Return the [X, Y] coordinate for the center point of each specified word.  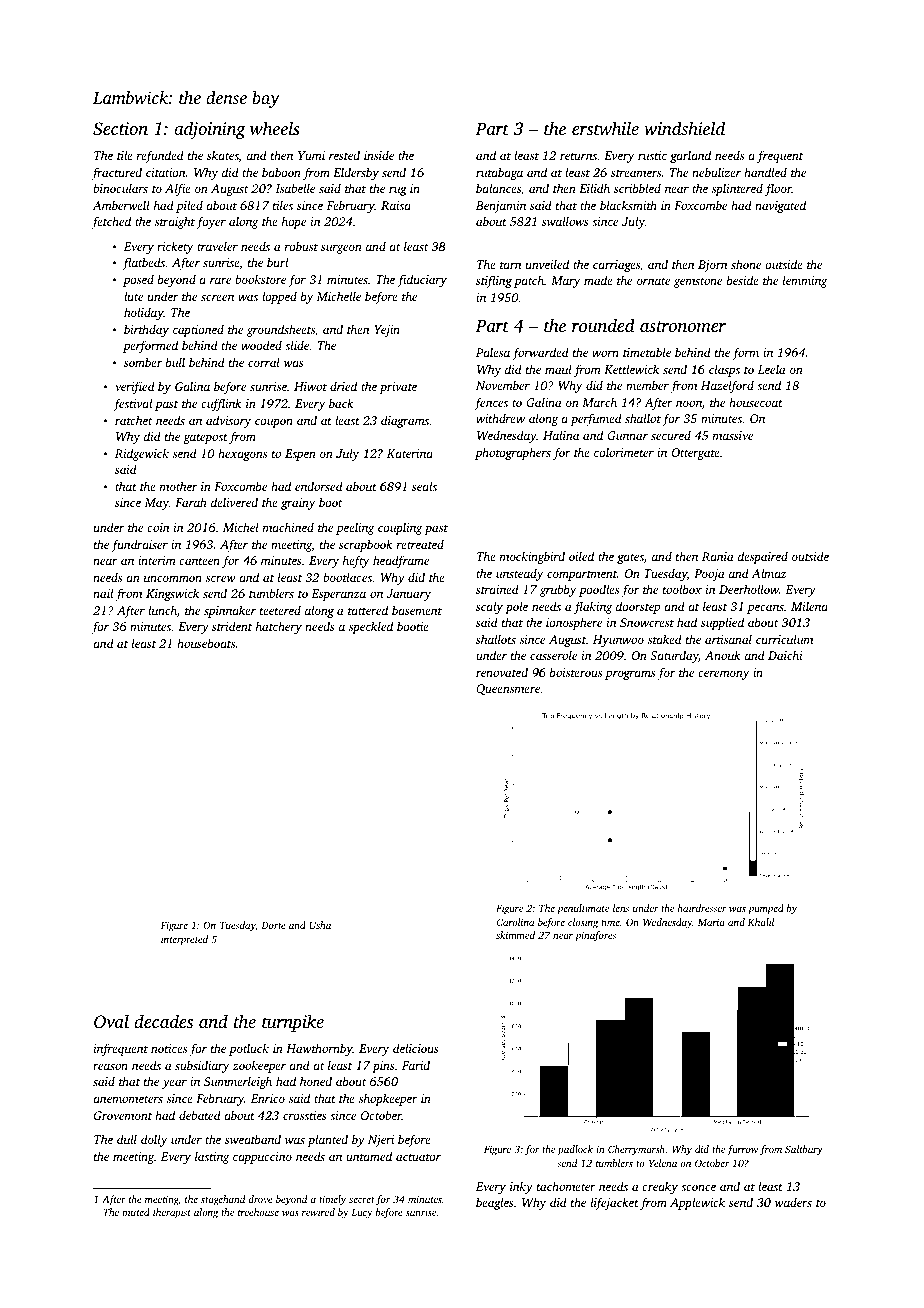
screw [221, 578]
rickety [175, 247]
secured [671, 435]
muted [136, 1212]
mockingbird [532, 557]
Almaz [769, 573]
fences [491, 403]
